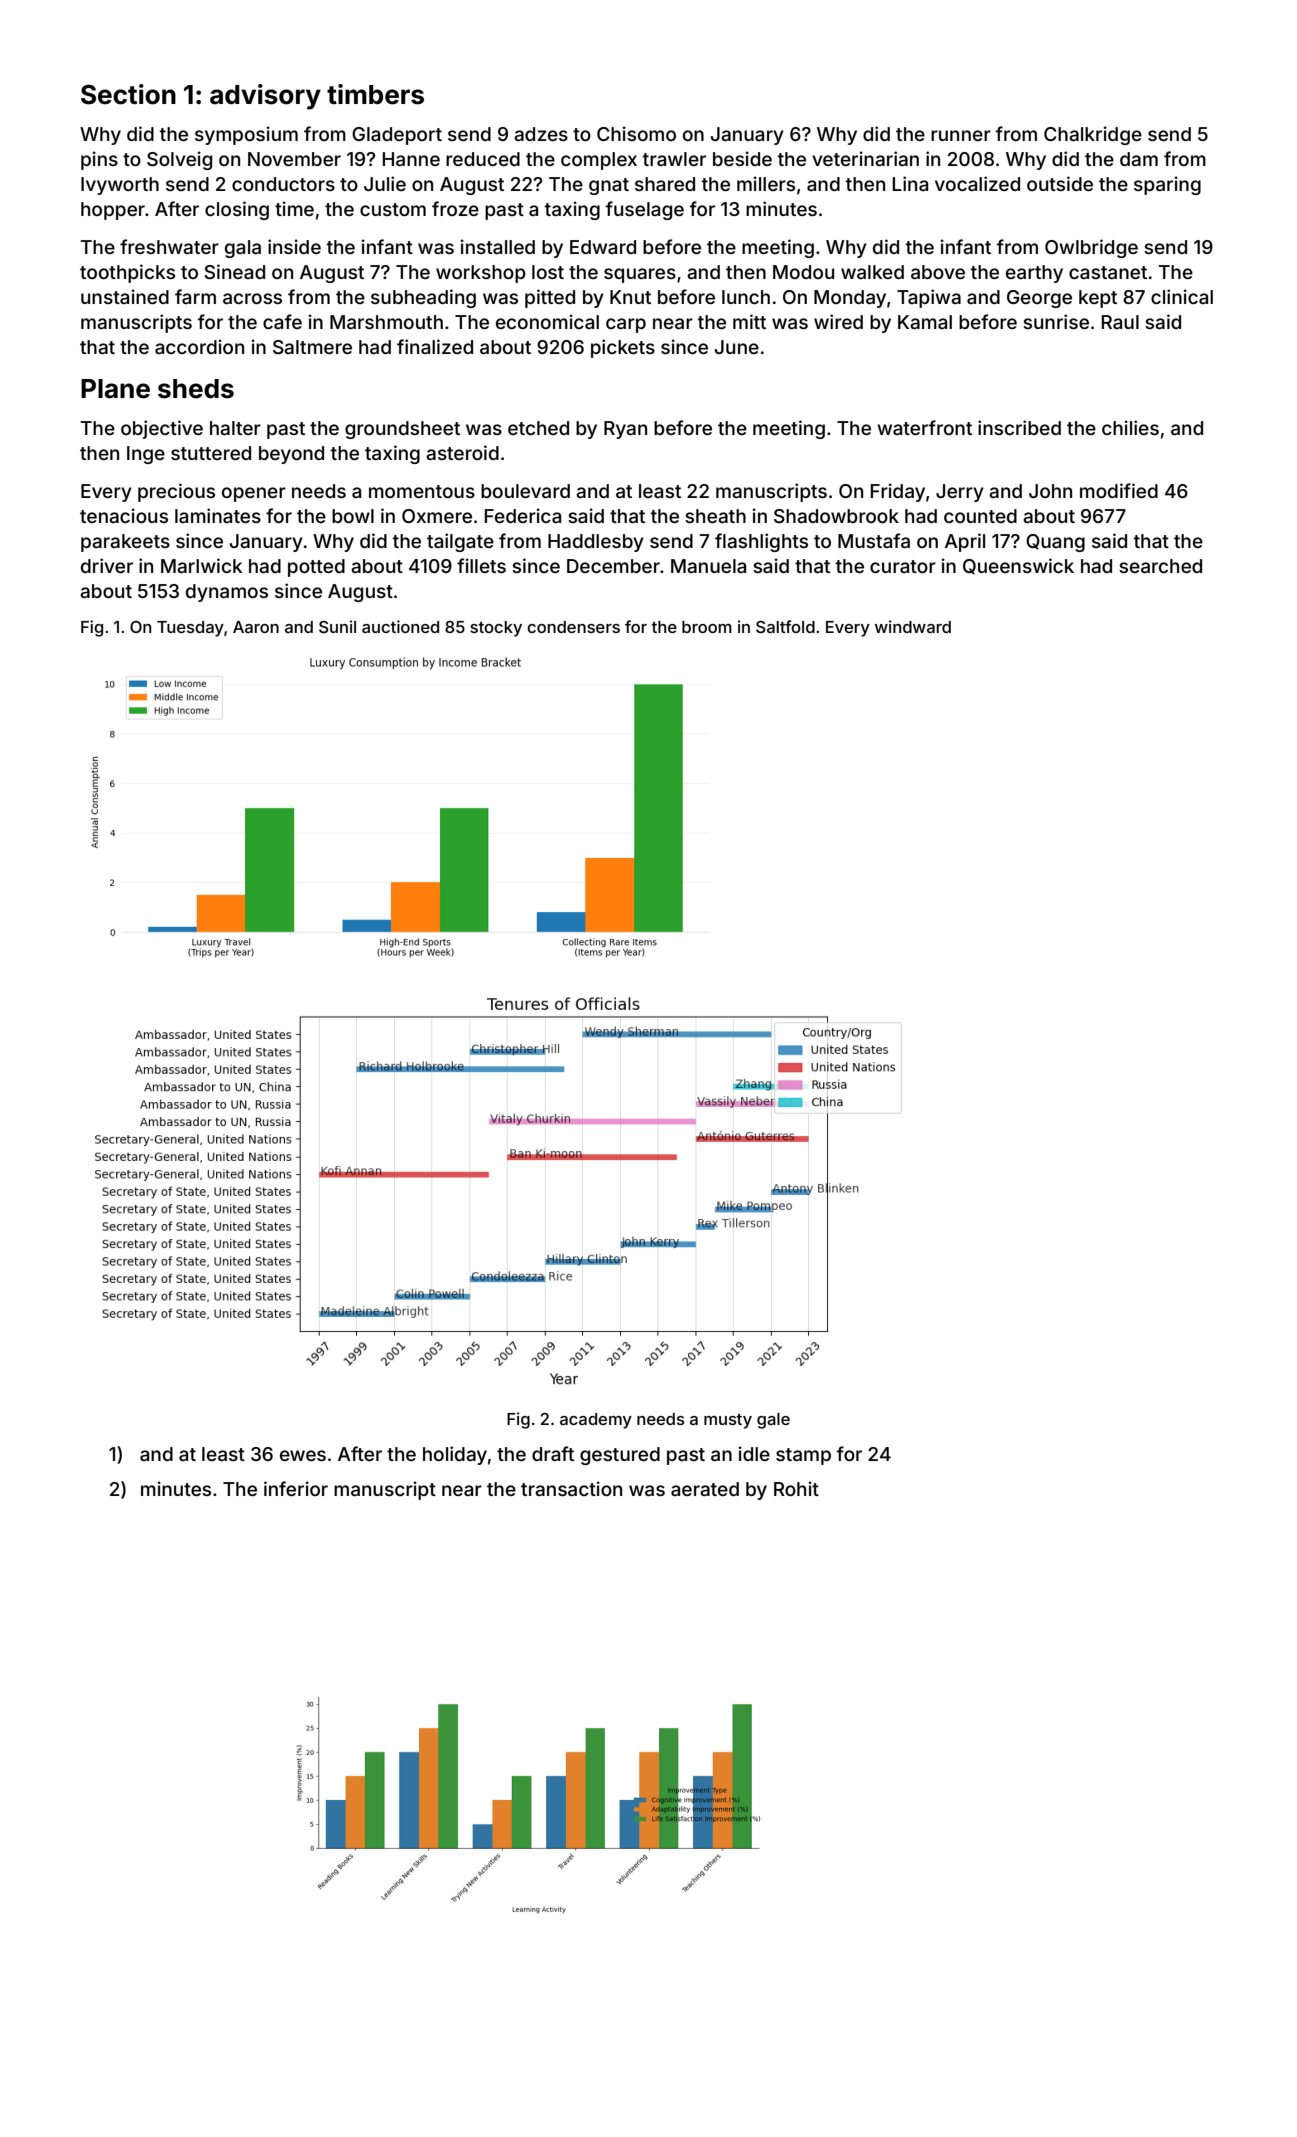  Describe the element at coordinates (496, 629) in the screenshot. I see `stocky` at that location.
